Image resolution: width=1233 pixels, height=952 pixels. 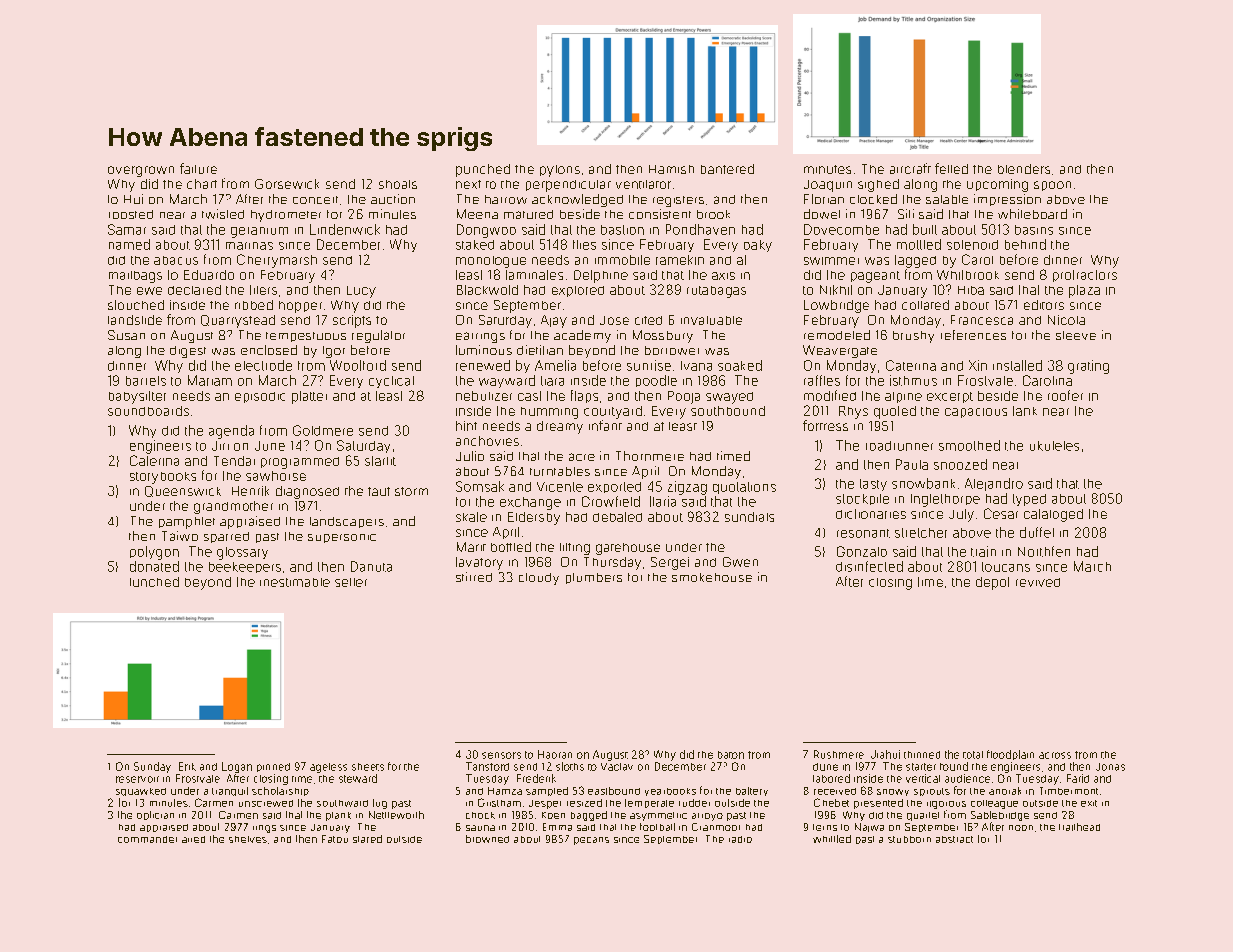 I want to click on stirred, so click(x=474, y=577).
